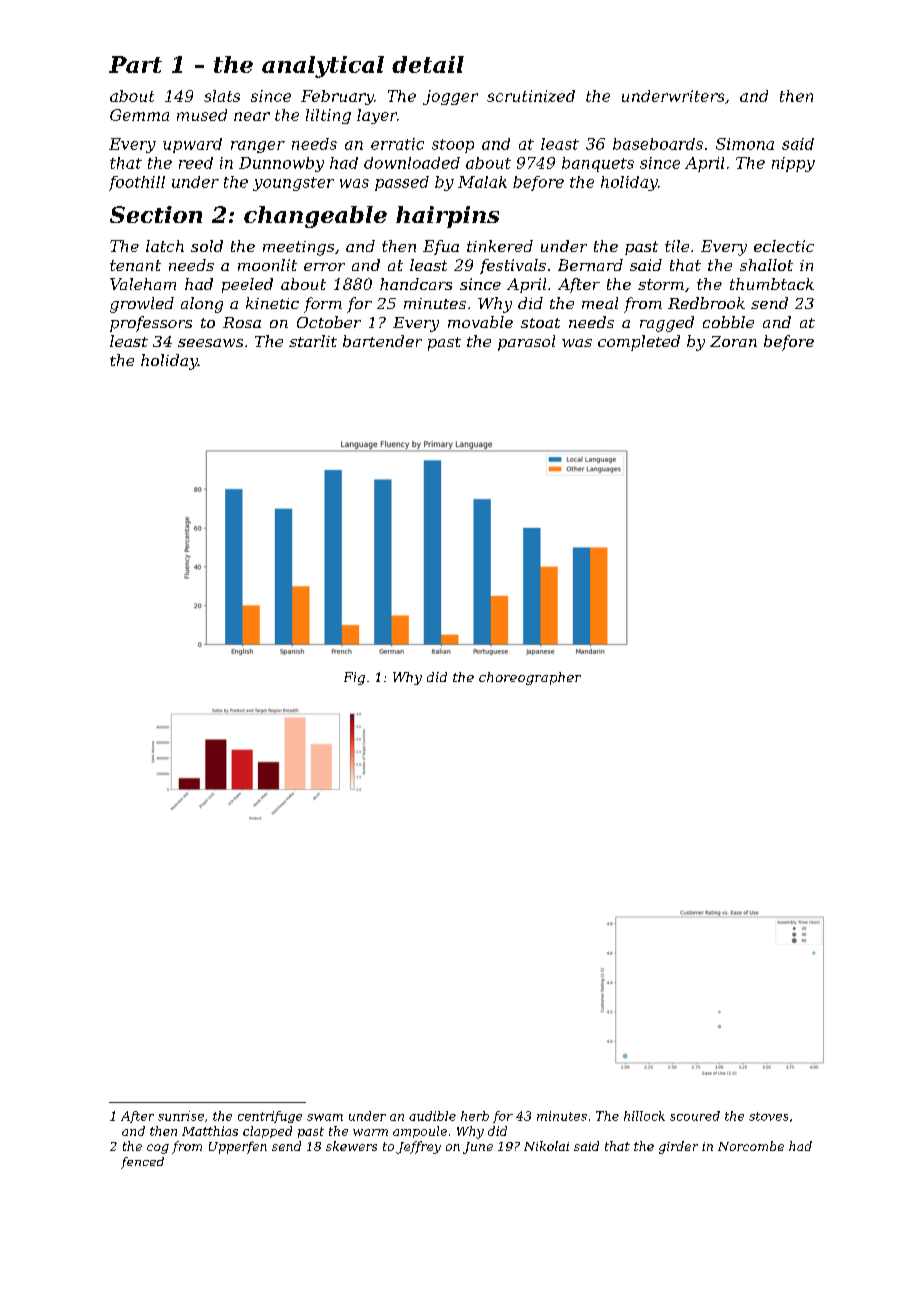 This screenshot has width=924, height=1314. Describe the element at coordinates (210, 343) in the screenshot. I see `seesaws` at that location.
